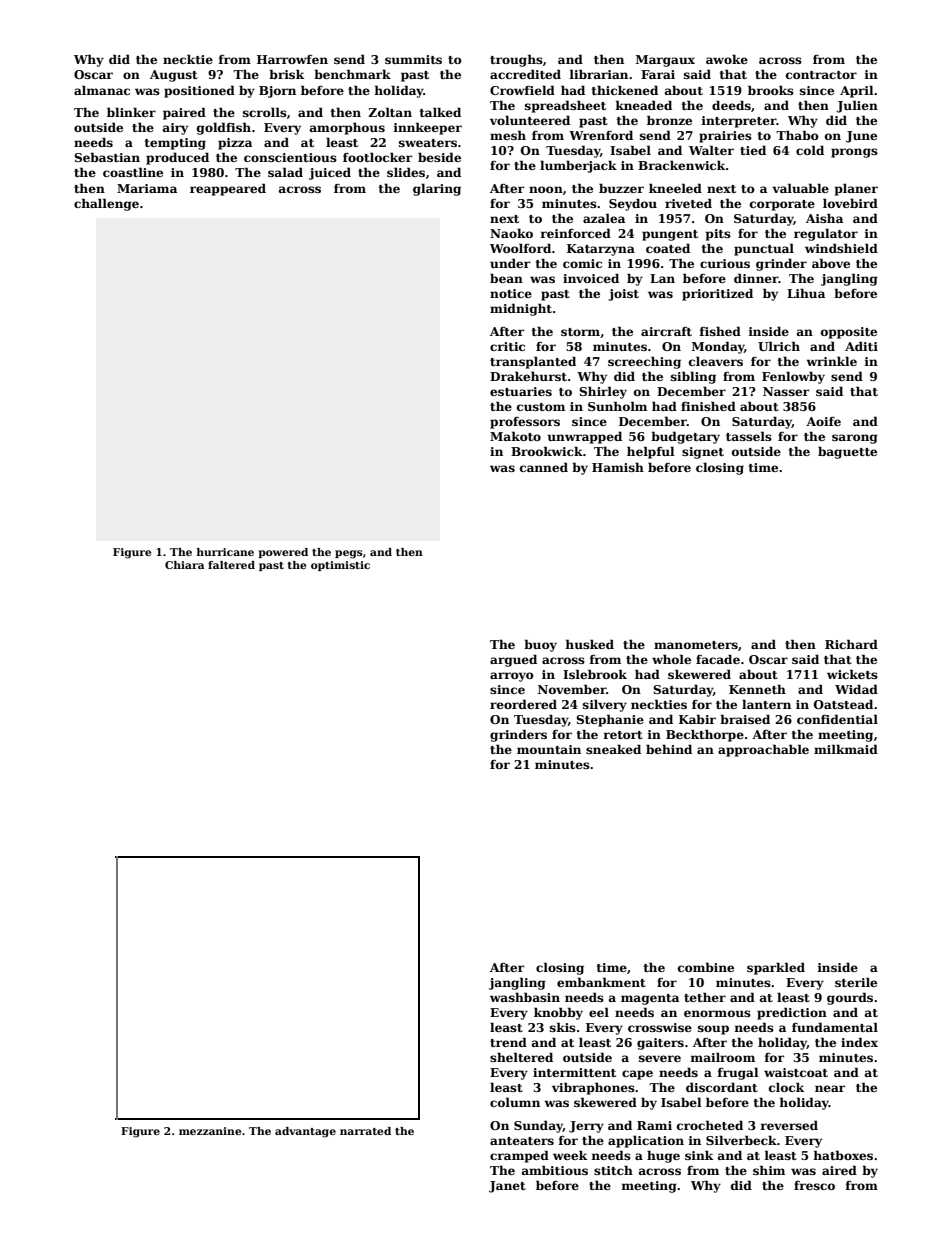  I want to click on husked, so click(590, 644).
